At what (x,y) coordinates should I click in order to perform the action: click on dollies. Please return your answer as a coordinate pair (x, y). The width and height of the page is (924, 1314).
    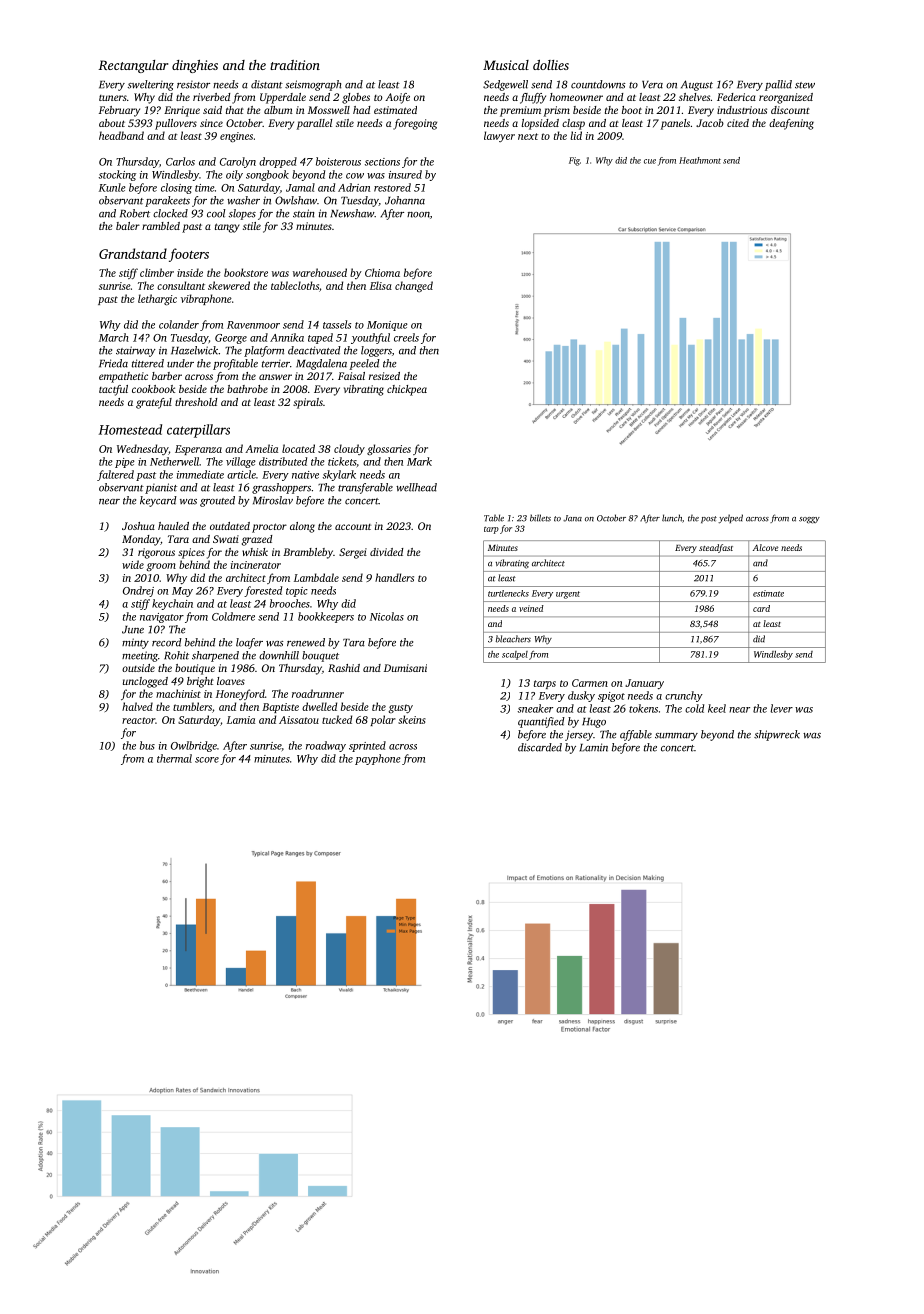
    Looking at the image, I should click on (551, 65).
